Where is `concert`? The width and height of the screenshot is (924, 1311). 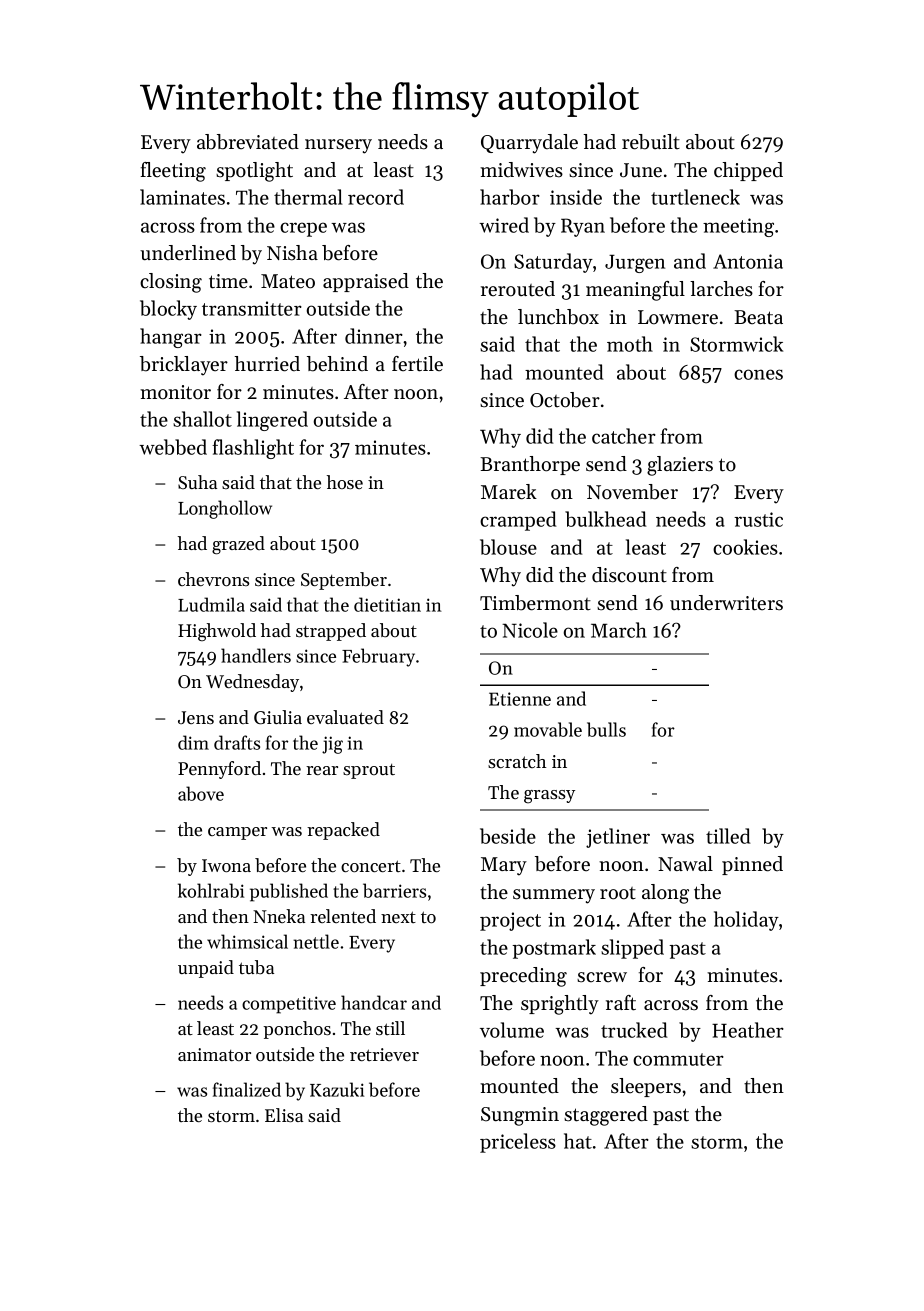
concert is located at coordinates (371, 866).
